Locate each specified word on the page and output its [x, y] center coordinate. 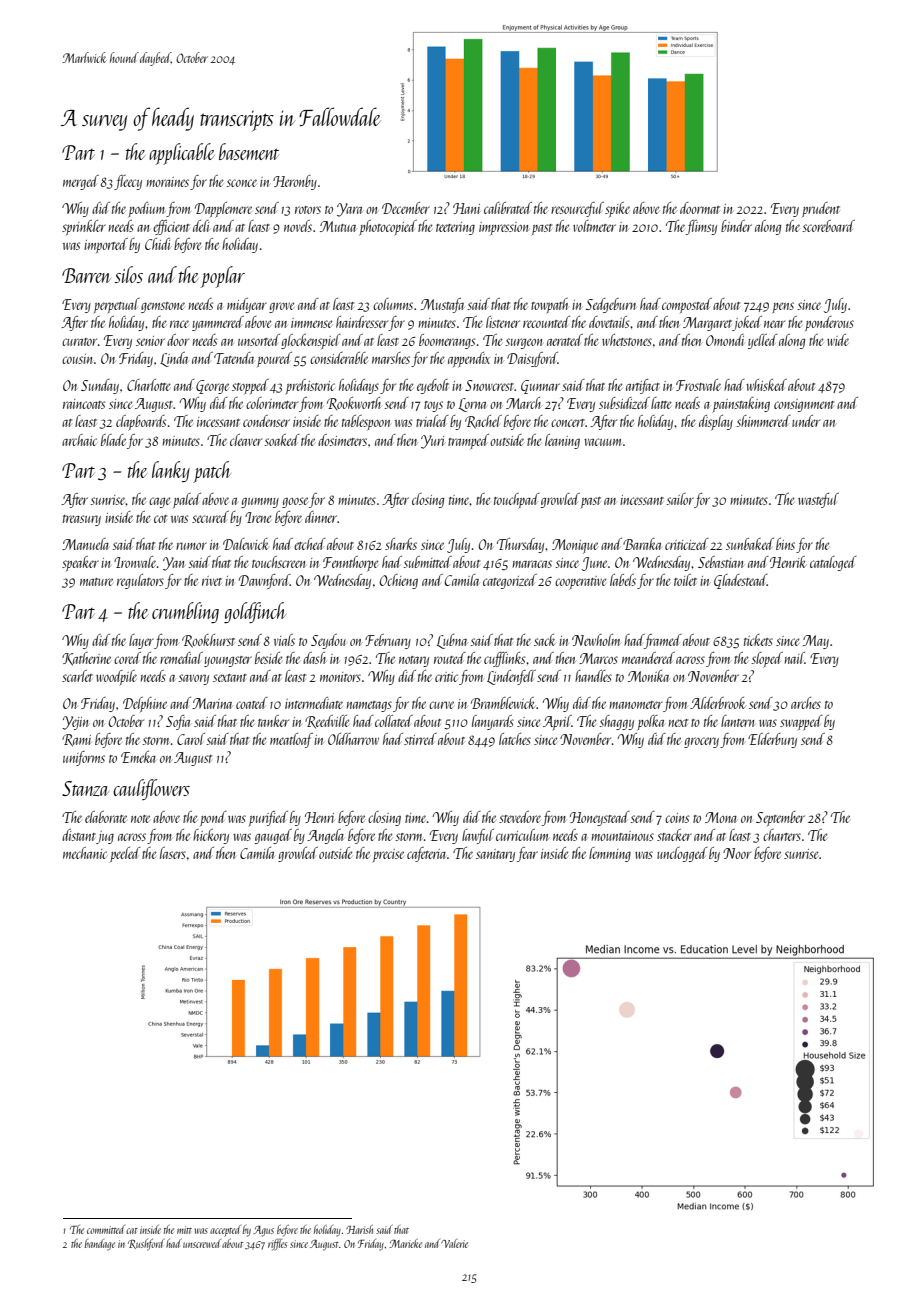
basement [249, 151]
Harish [359, 1229]
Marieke [405, 1243]
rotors [308, 210]
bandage [100, 1245]
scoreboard [828, 226]
